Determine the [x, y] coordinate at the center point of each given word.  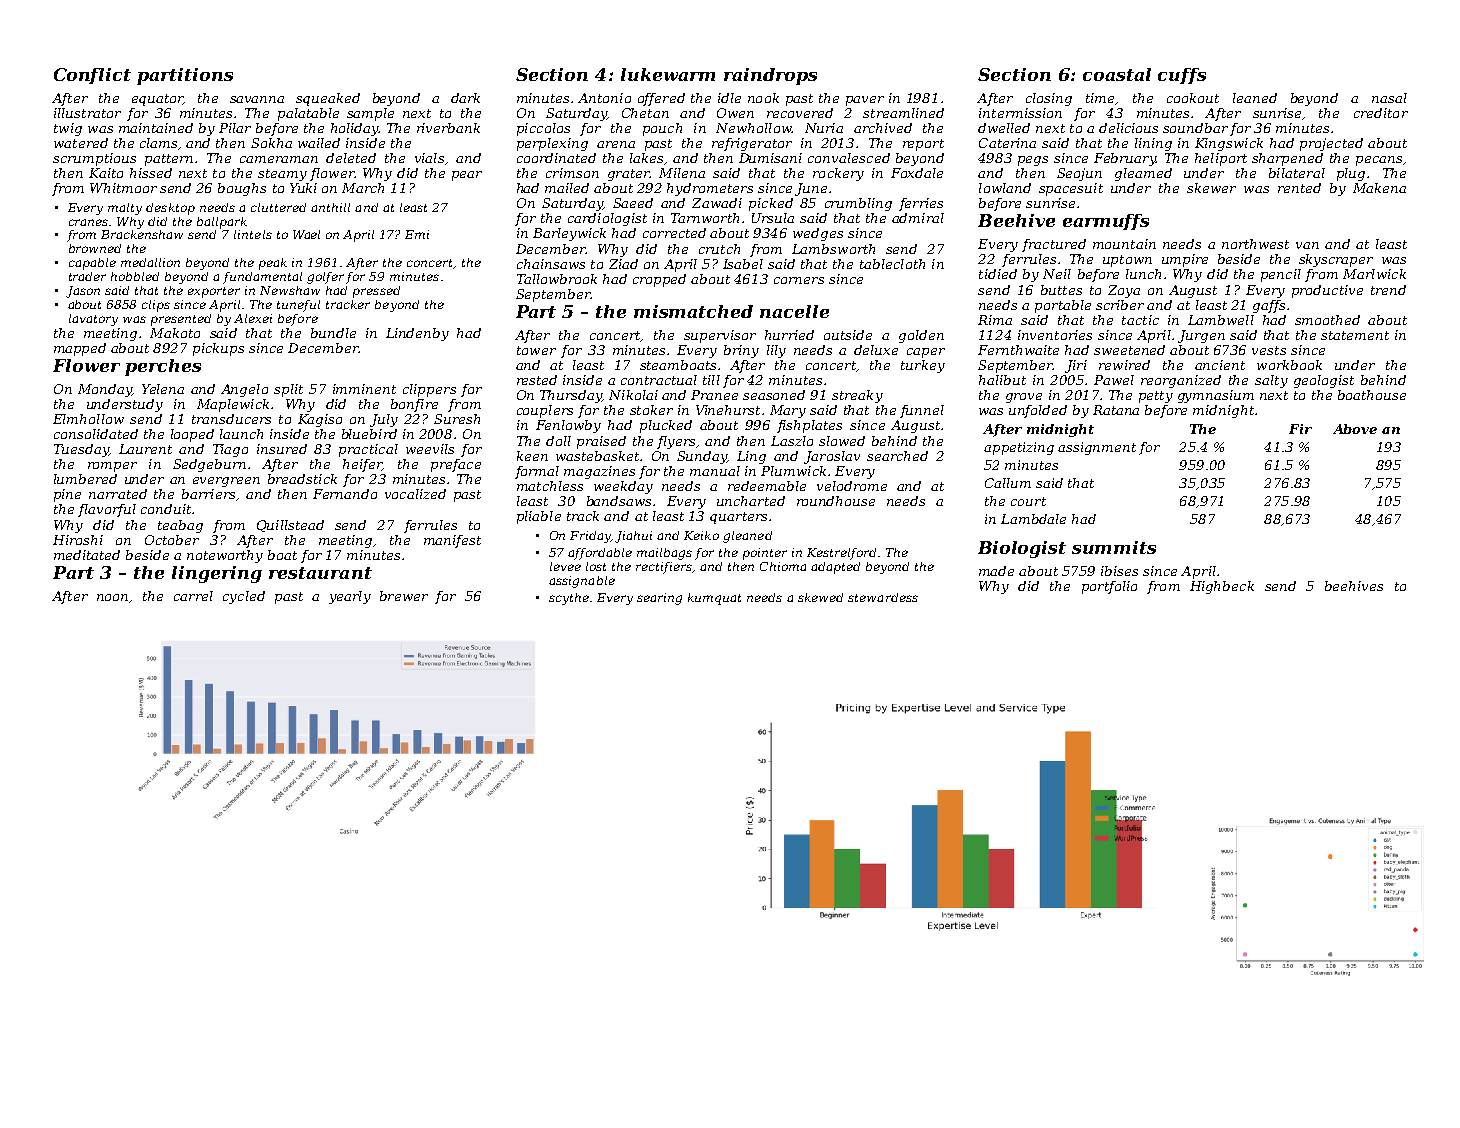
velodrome [852, 486]
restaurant [320, 573]
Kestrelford [841, 554]
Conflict [92, 76]
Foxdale [917, 173]
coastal [1117, 74]
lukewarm [668, 74]
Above [1355, 429]
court [1028, 501]
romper [112, 467]
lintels [253, 234]
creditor [1381, 113]
